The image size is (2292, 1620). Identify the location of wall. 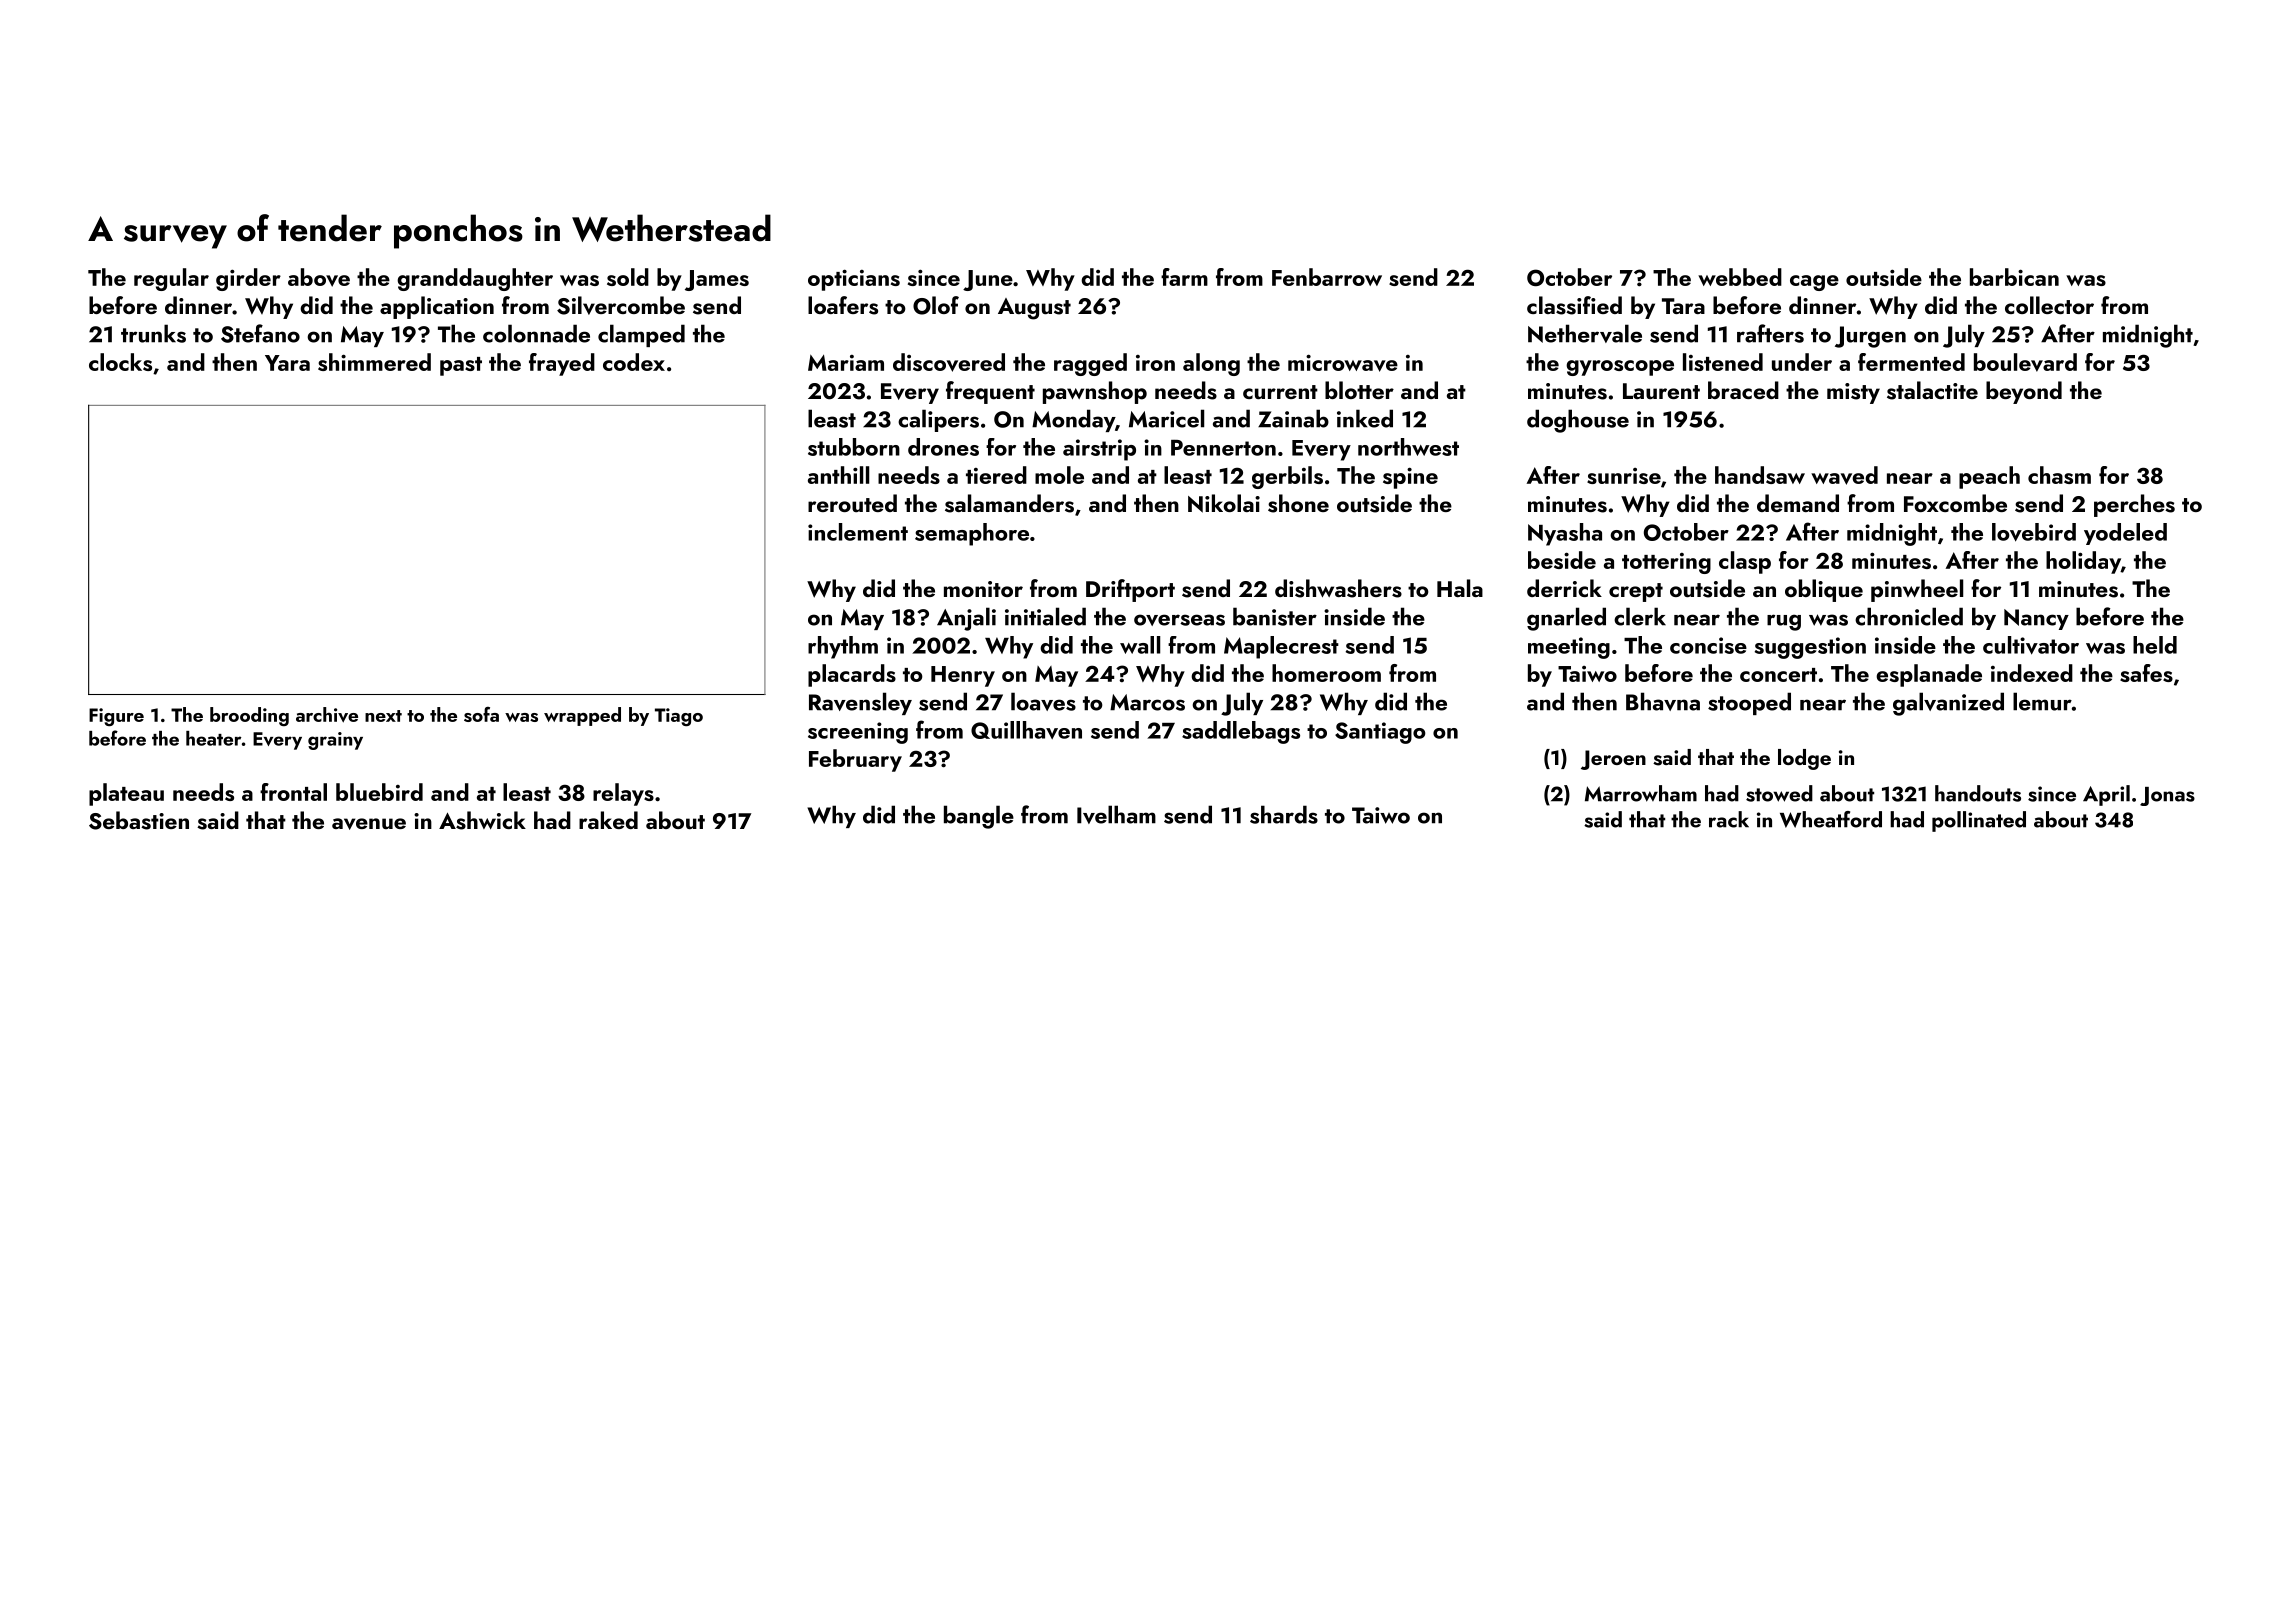
(1140, 645).
